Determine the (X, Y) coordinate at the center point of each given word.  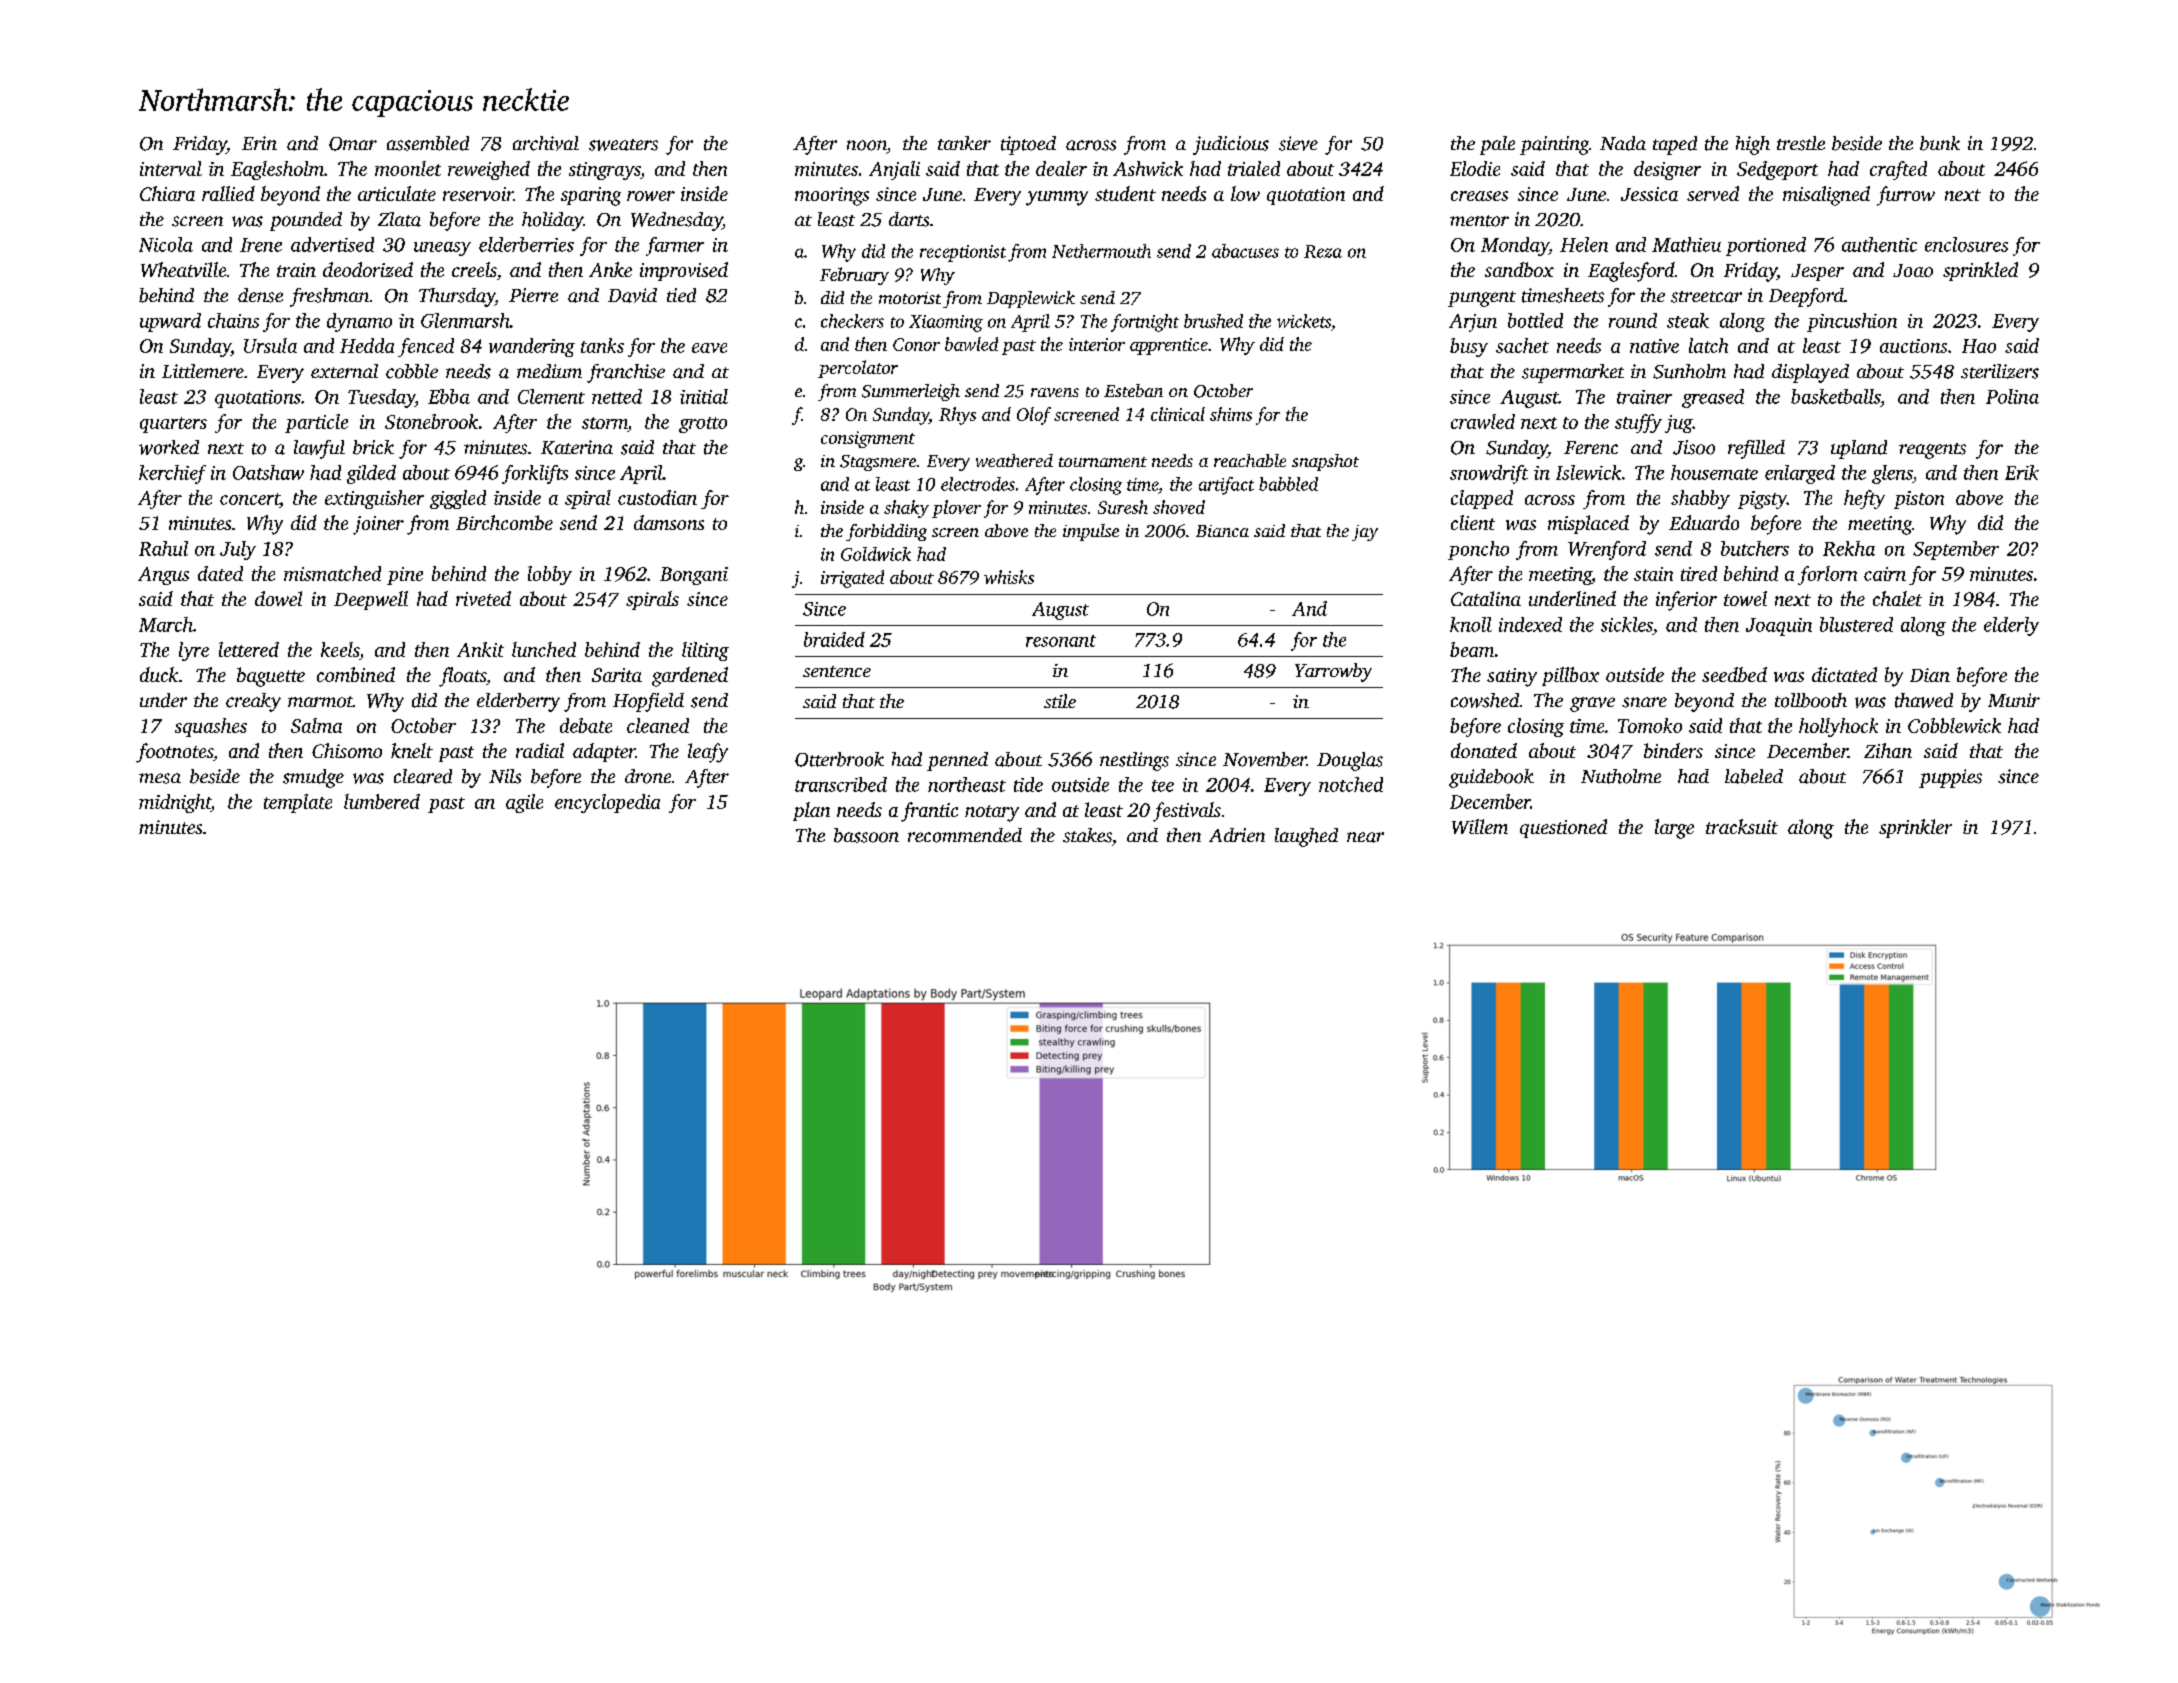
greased (1713, 398)
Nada (1623, 143)
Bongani (694, 576)
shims (1231, 414)
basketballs (1835, 396)
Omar (353, 144)
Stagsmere (878, 463)
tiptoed (1028, 145)
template (298, 803)
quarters (173, 425)
